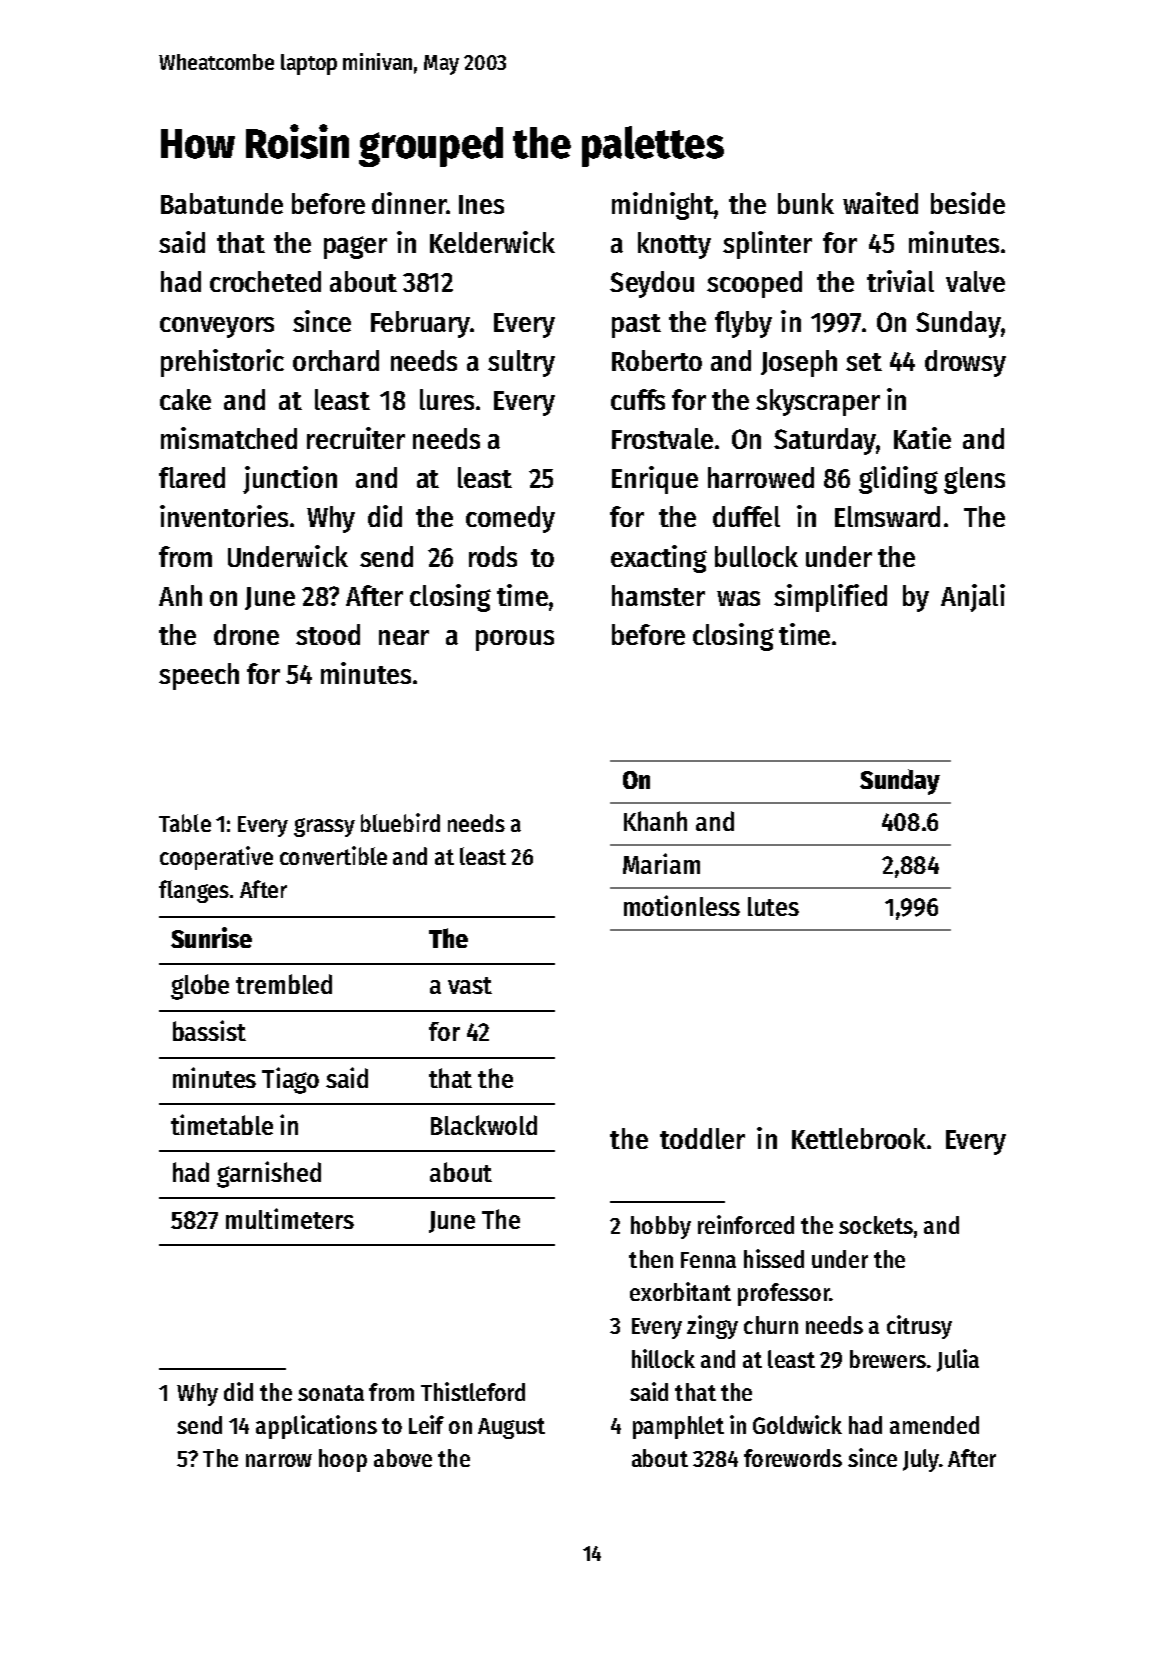  I want to click on glens, so click(974, 480).
